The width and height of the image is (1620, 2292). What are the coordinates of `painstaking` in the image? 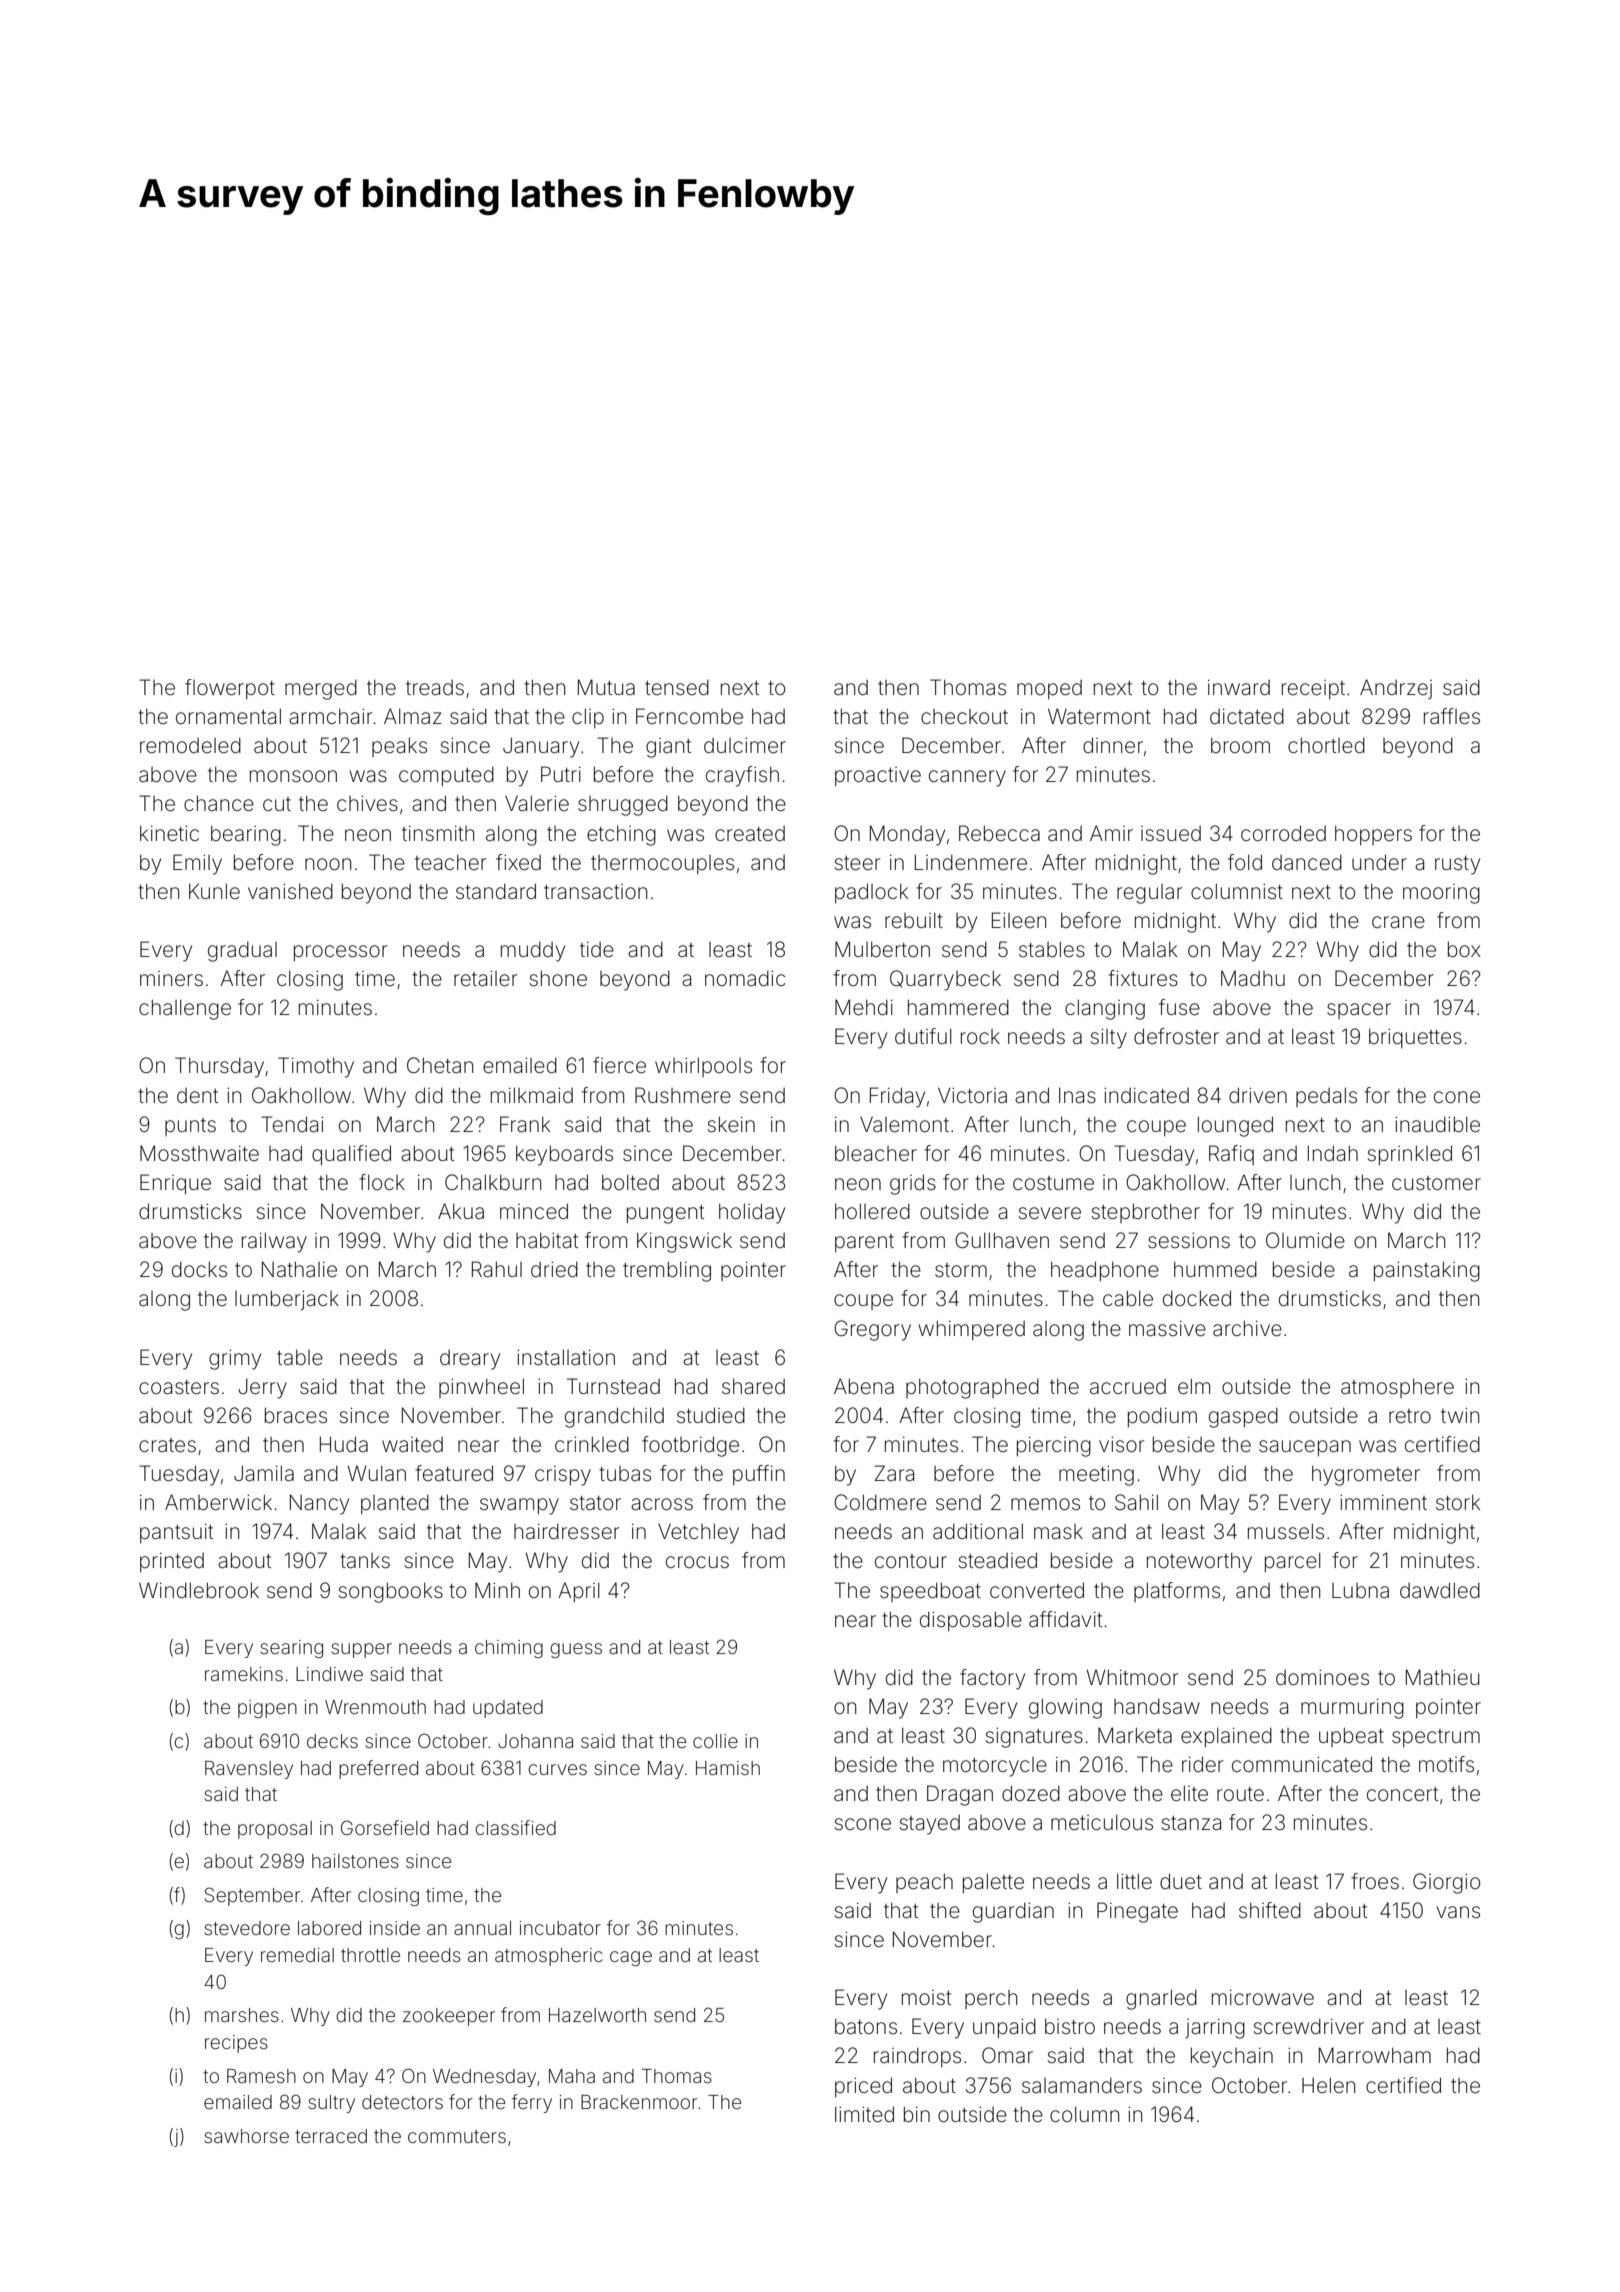 It's located at (1427, 1271).
